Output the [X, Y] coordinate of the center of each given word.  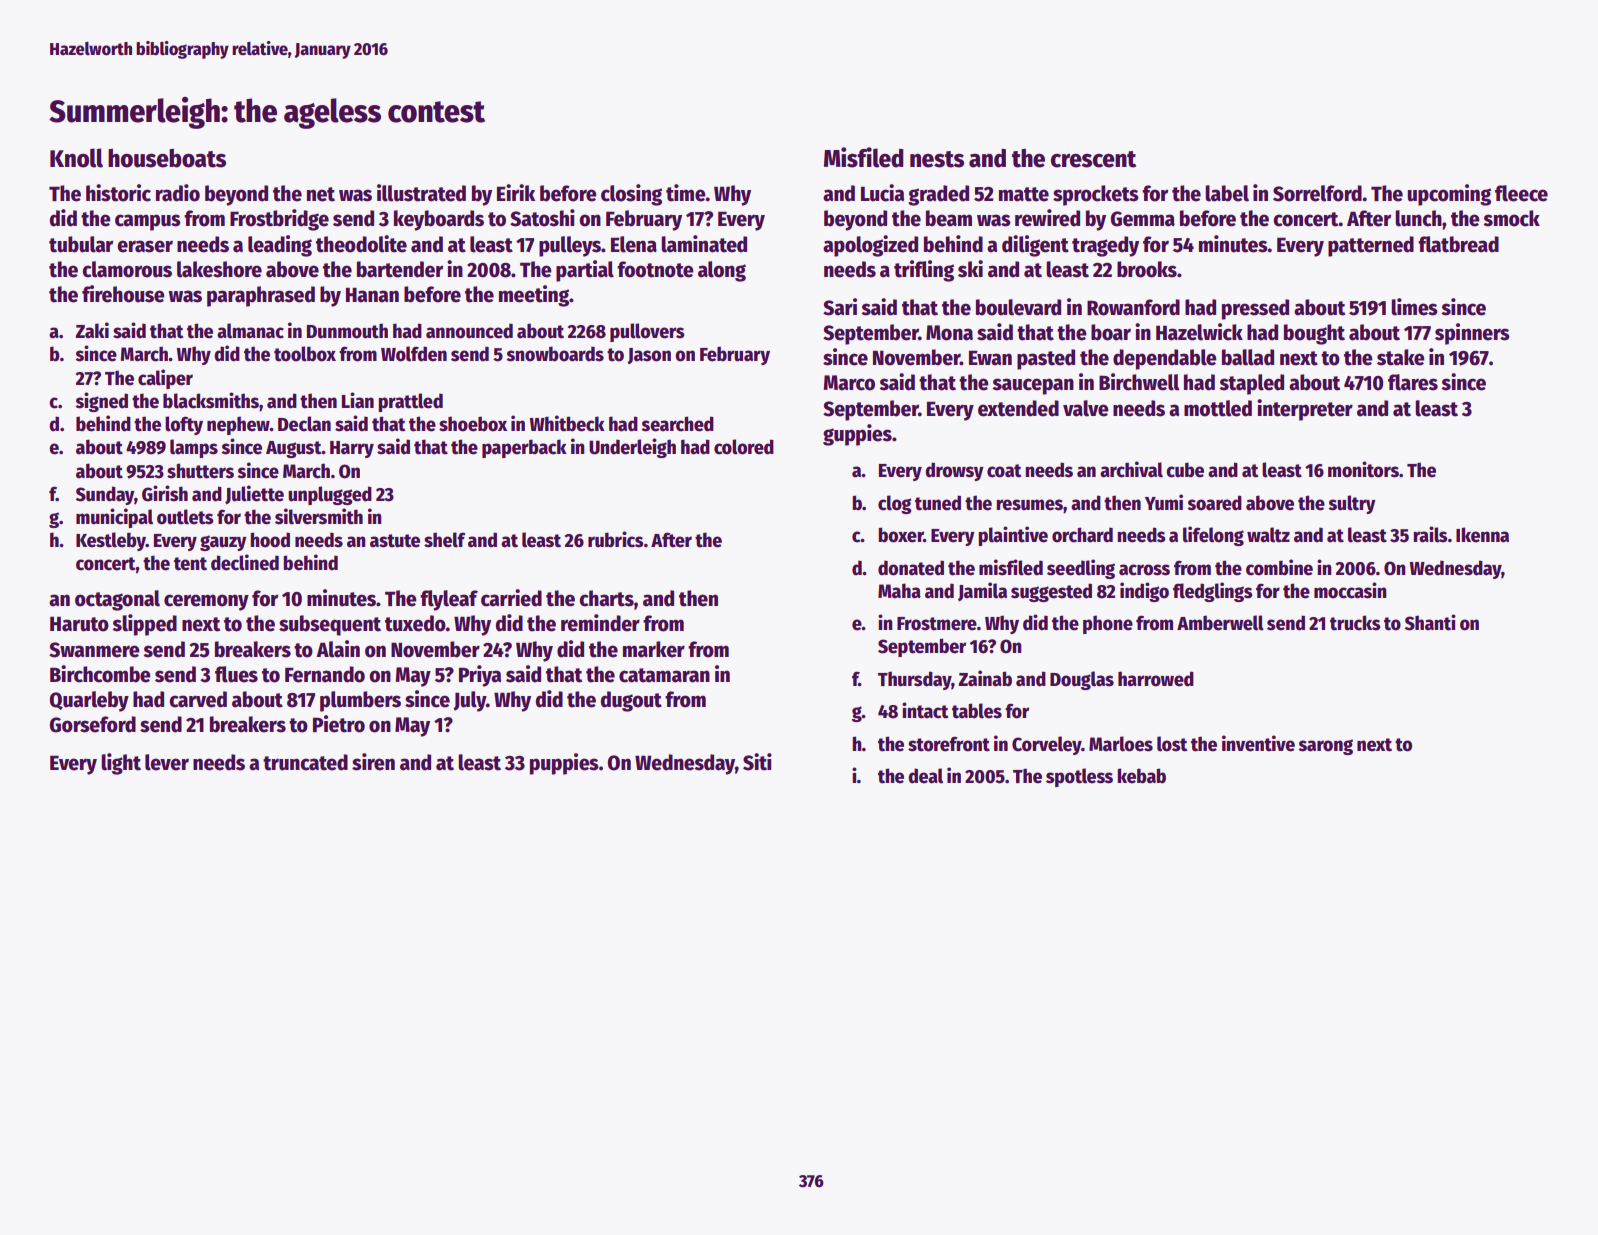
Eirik [516, 192]
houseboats [167, 158]
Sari [840, 307]
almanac [250, 331]
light [121, 764]
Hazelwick [1199, 332]
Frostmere [937, 624]
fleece [1521, 193]
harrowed [1156, 679]
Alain [338, 649]
